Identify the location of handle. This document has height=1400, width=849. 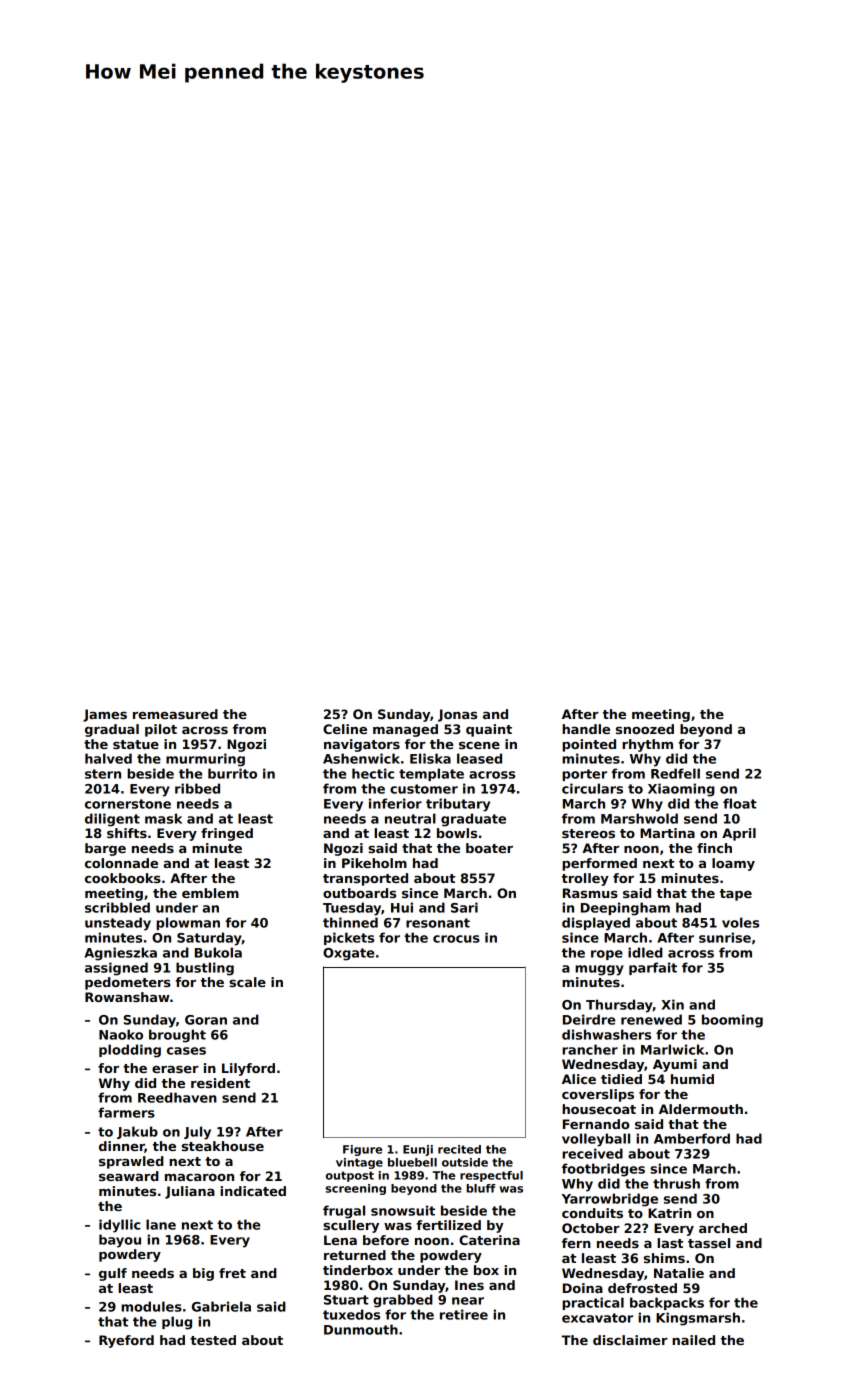
(586, 729).
